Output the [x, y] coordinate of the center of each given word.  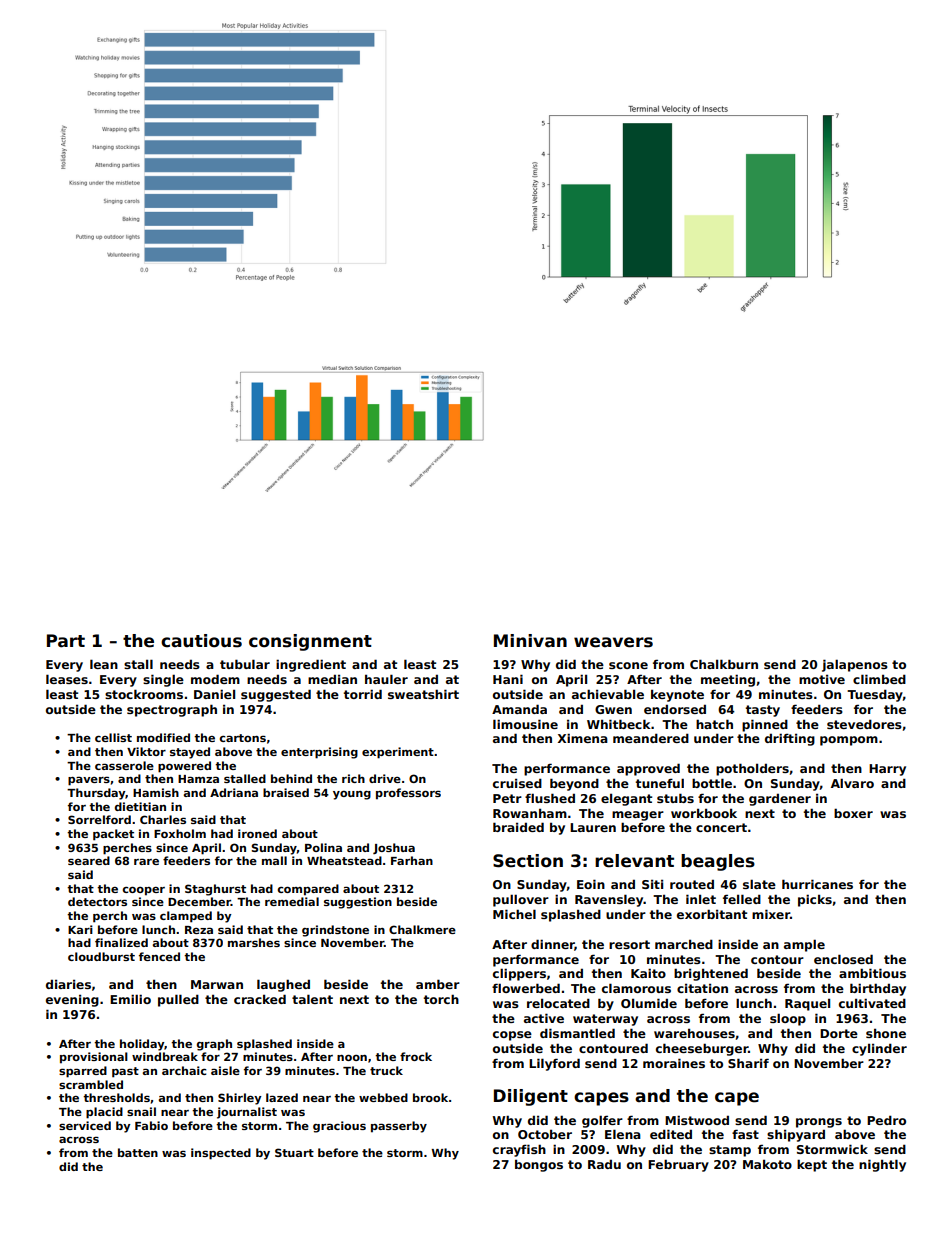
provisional [94, 1058]
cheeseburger [702, 1049]
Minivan [530, 641]
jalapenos [855, 665]
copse [512, 1036]
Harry [887, 770]
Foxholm [180, 833]
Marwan [217, 984]
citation [702, 988]
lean [104, 664]
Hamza [198, 779]
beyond [574, 784]
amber [438, 984]
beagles [718, 862]
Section [528, 861]
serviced [85, 1125]
